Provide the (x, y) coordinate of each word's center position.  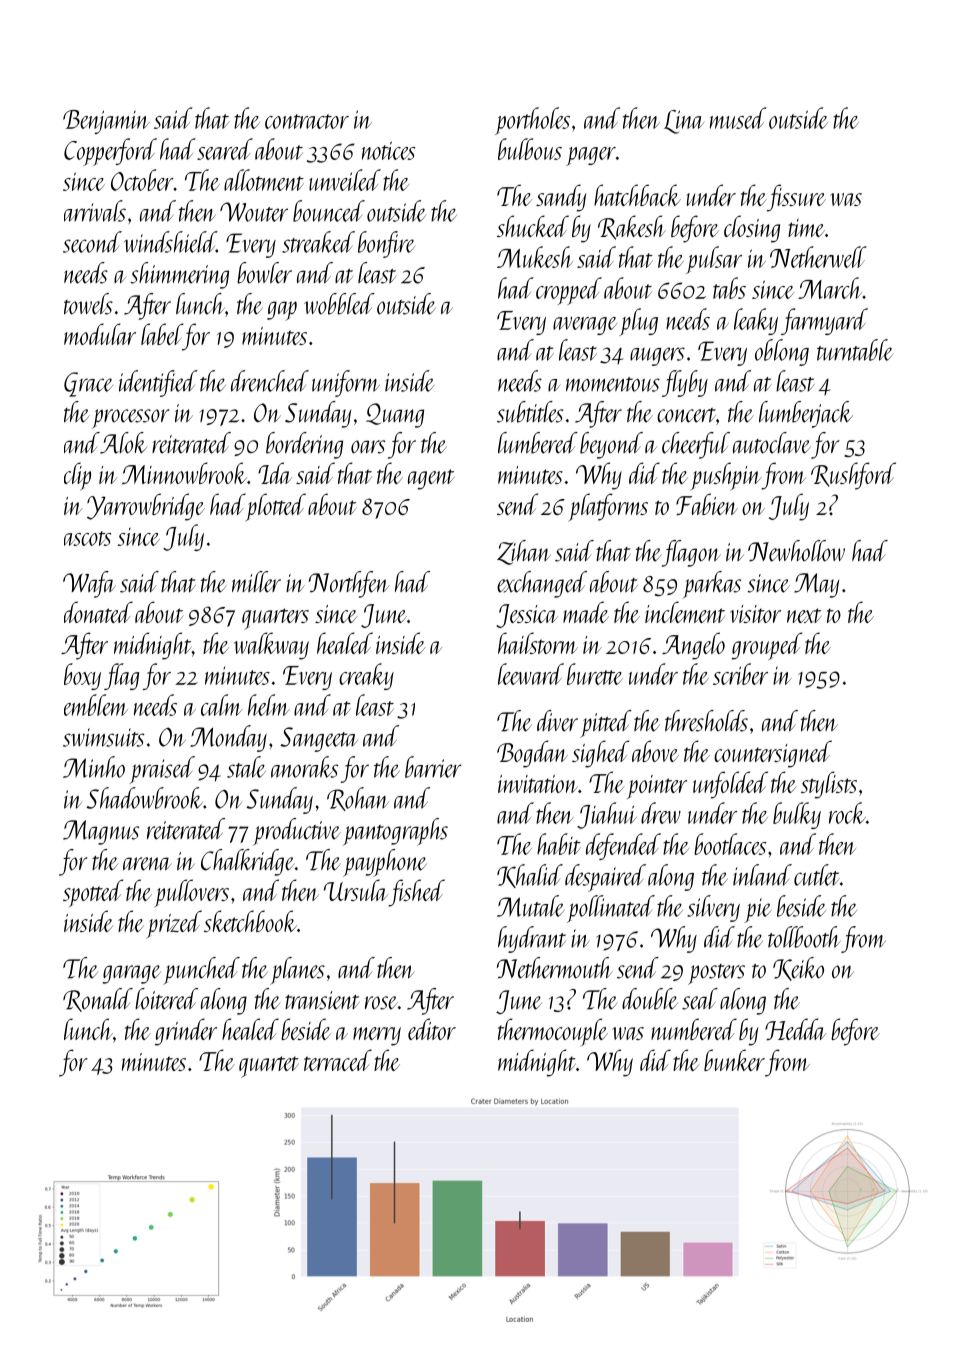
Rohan (358, 799)
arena (147, 864)
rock (847, 813)
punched (201, 971)
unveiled (345, 180)
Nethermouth (555, 968)
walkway (271, 646)
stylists (829, 785)
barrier (433, 767)
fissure (796, 198)
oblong (782, 352)
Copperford (110, 152)
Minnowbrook (184, 473)
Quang (395, 415)
